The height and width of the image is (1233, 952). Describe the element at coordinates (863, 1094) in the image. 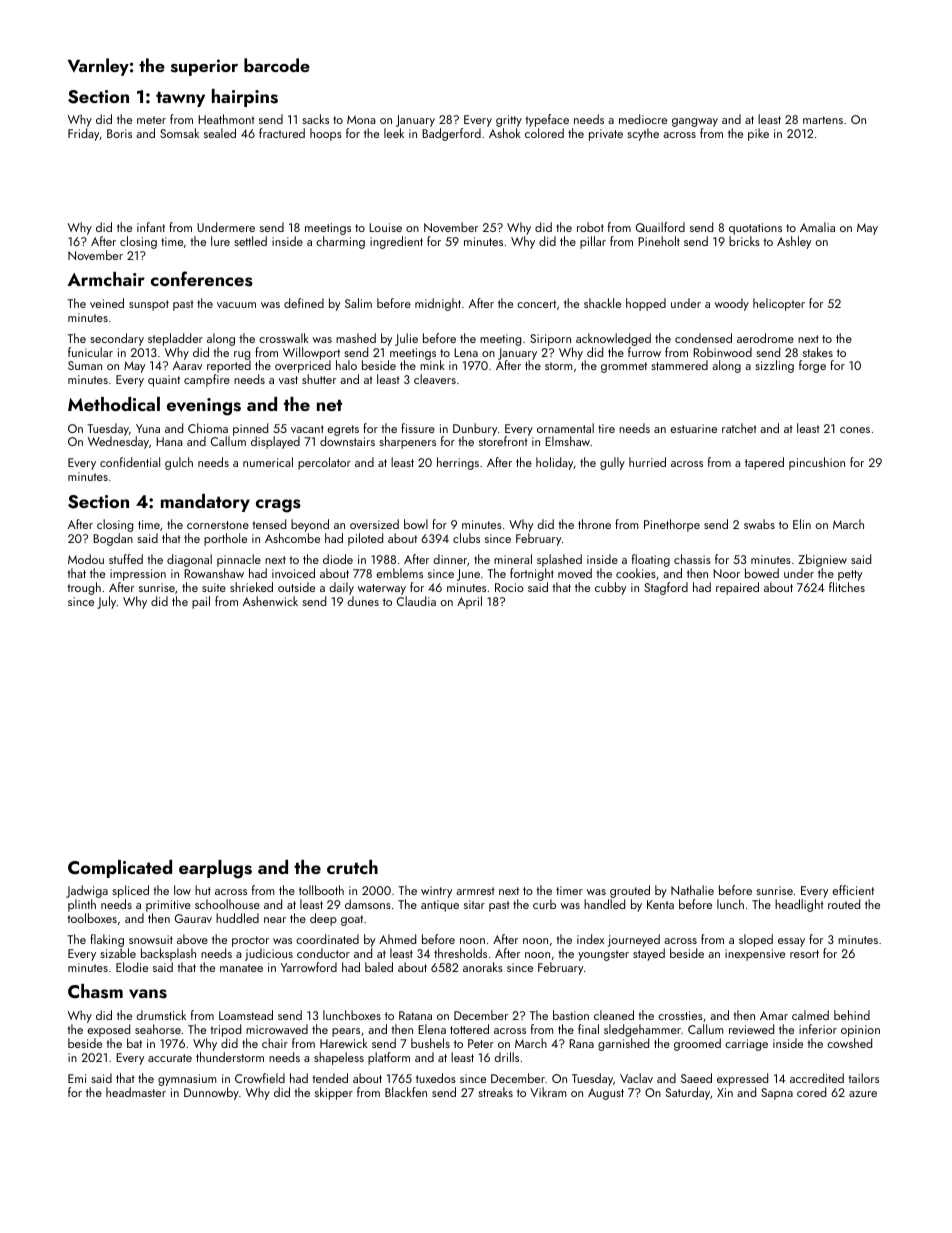

I see `azure` at that location.
